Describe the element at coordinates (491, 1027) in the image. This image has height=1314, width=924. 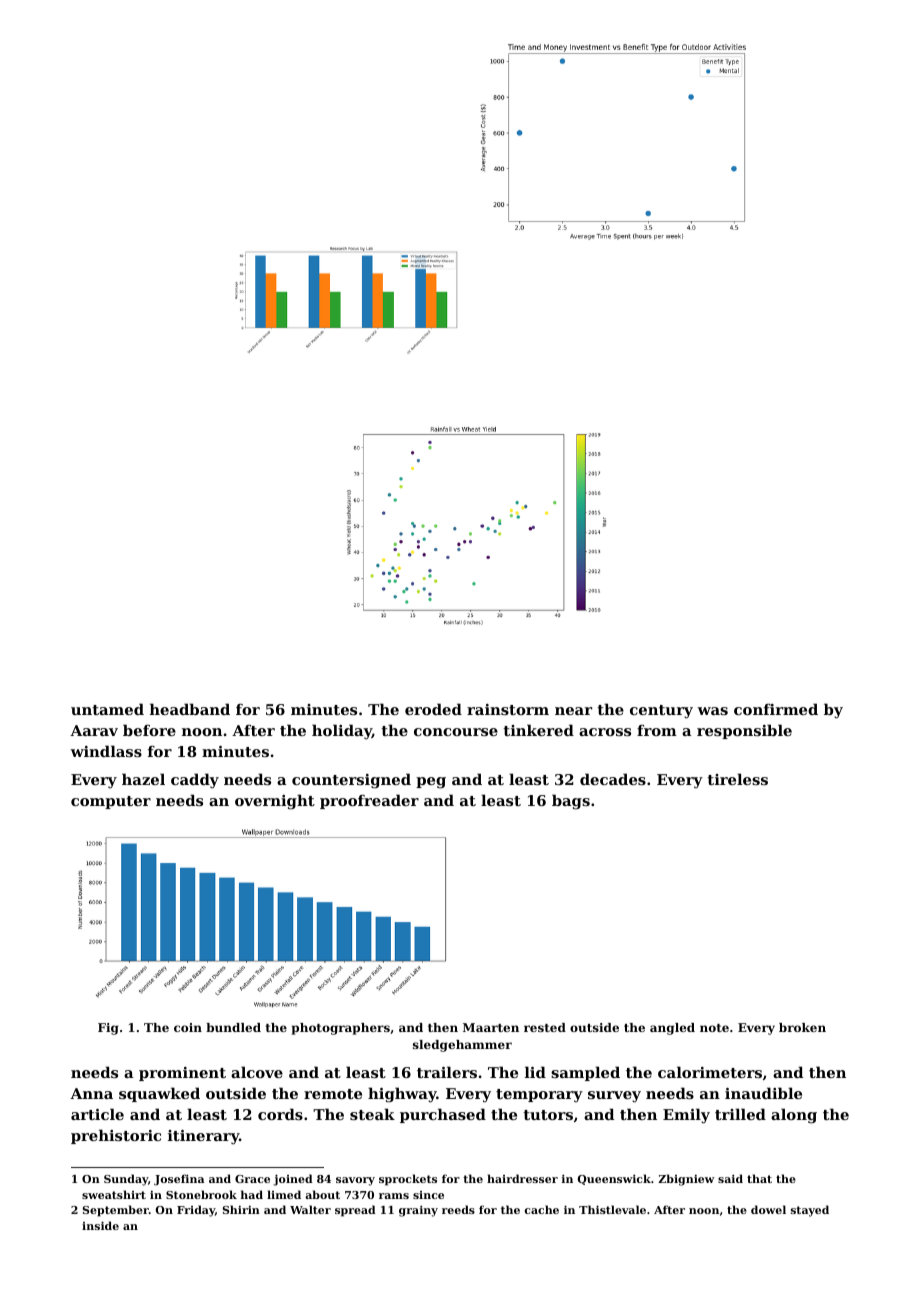
I see `Maarten` at that location.
